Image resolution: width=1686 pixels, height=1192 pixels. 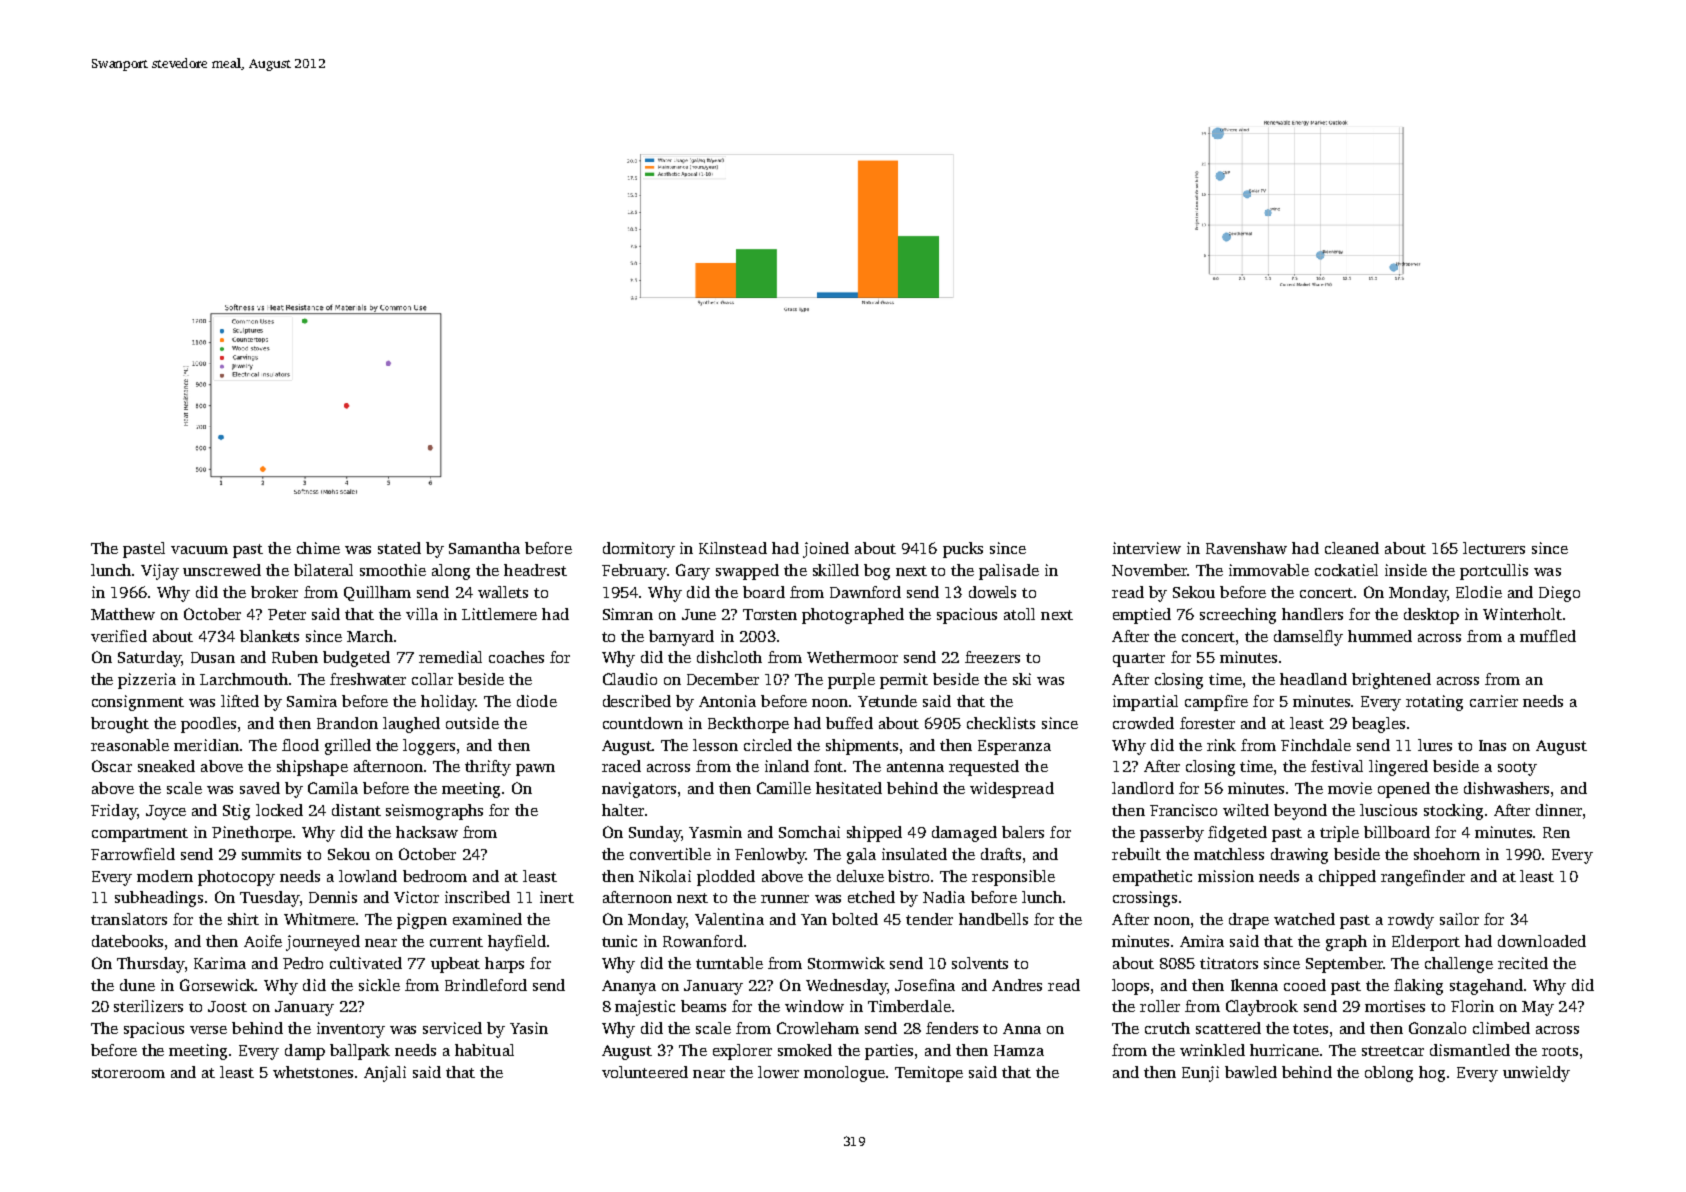 What do you see at coordinates (422, 614) in the screenshot?
I see `villa` at bounding box center [422, 614].
